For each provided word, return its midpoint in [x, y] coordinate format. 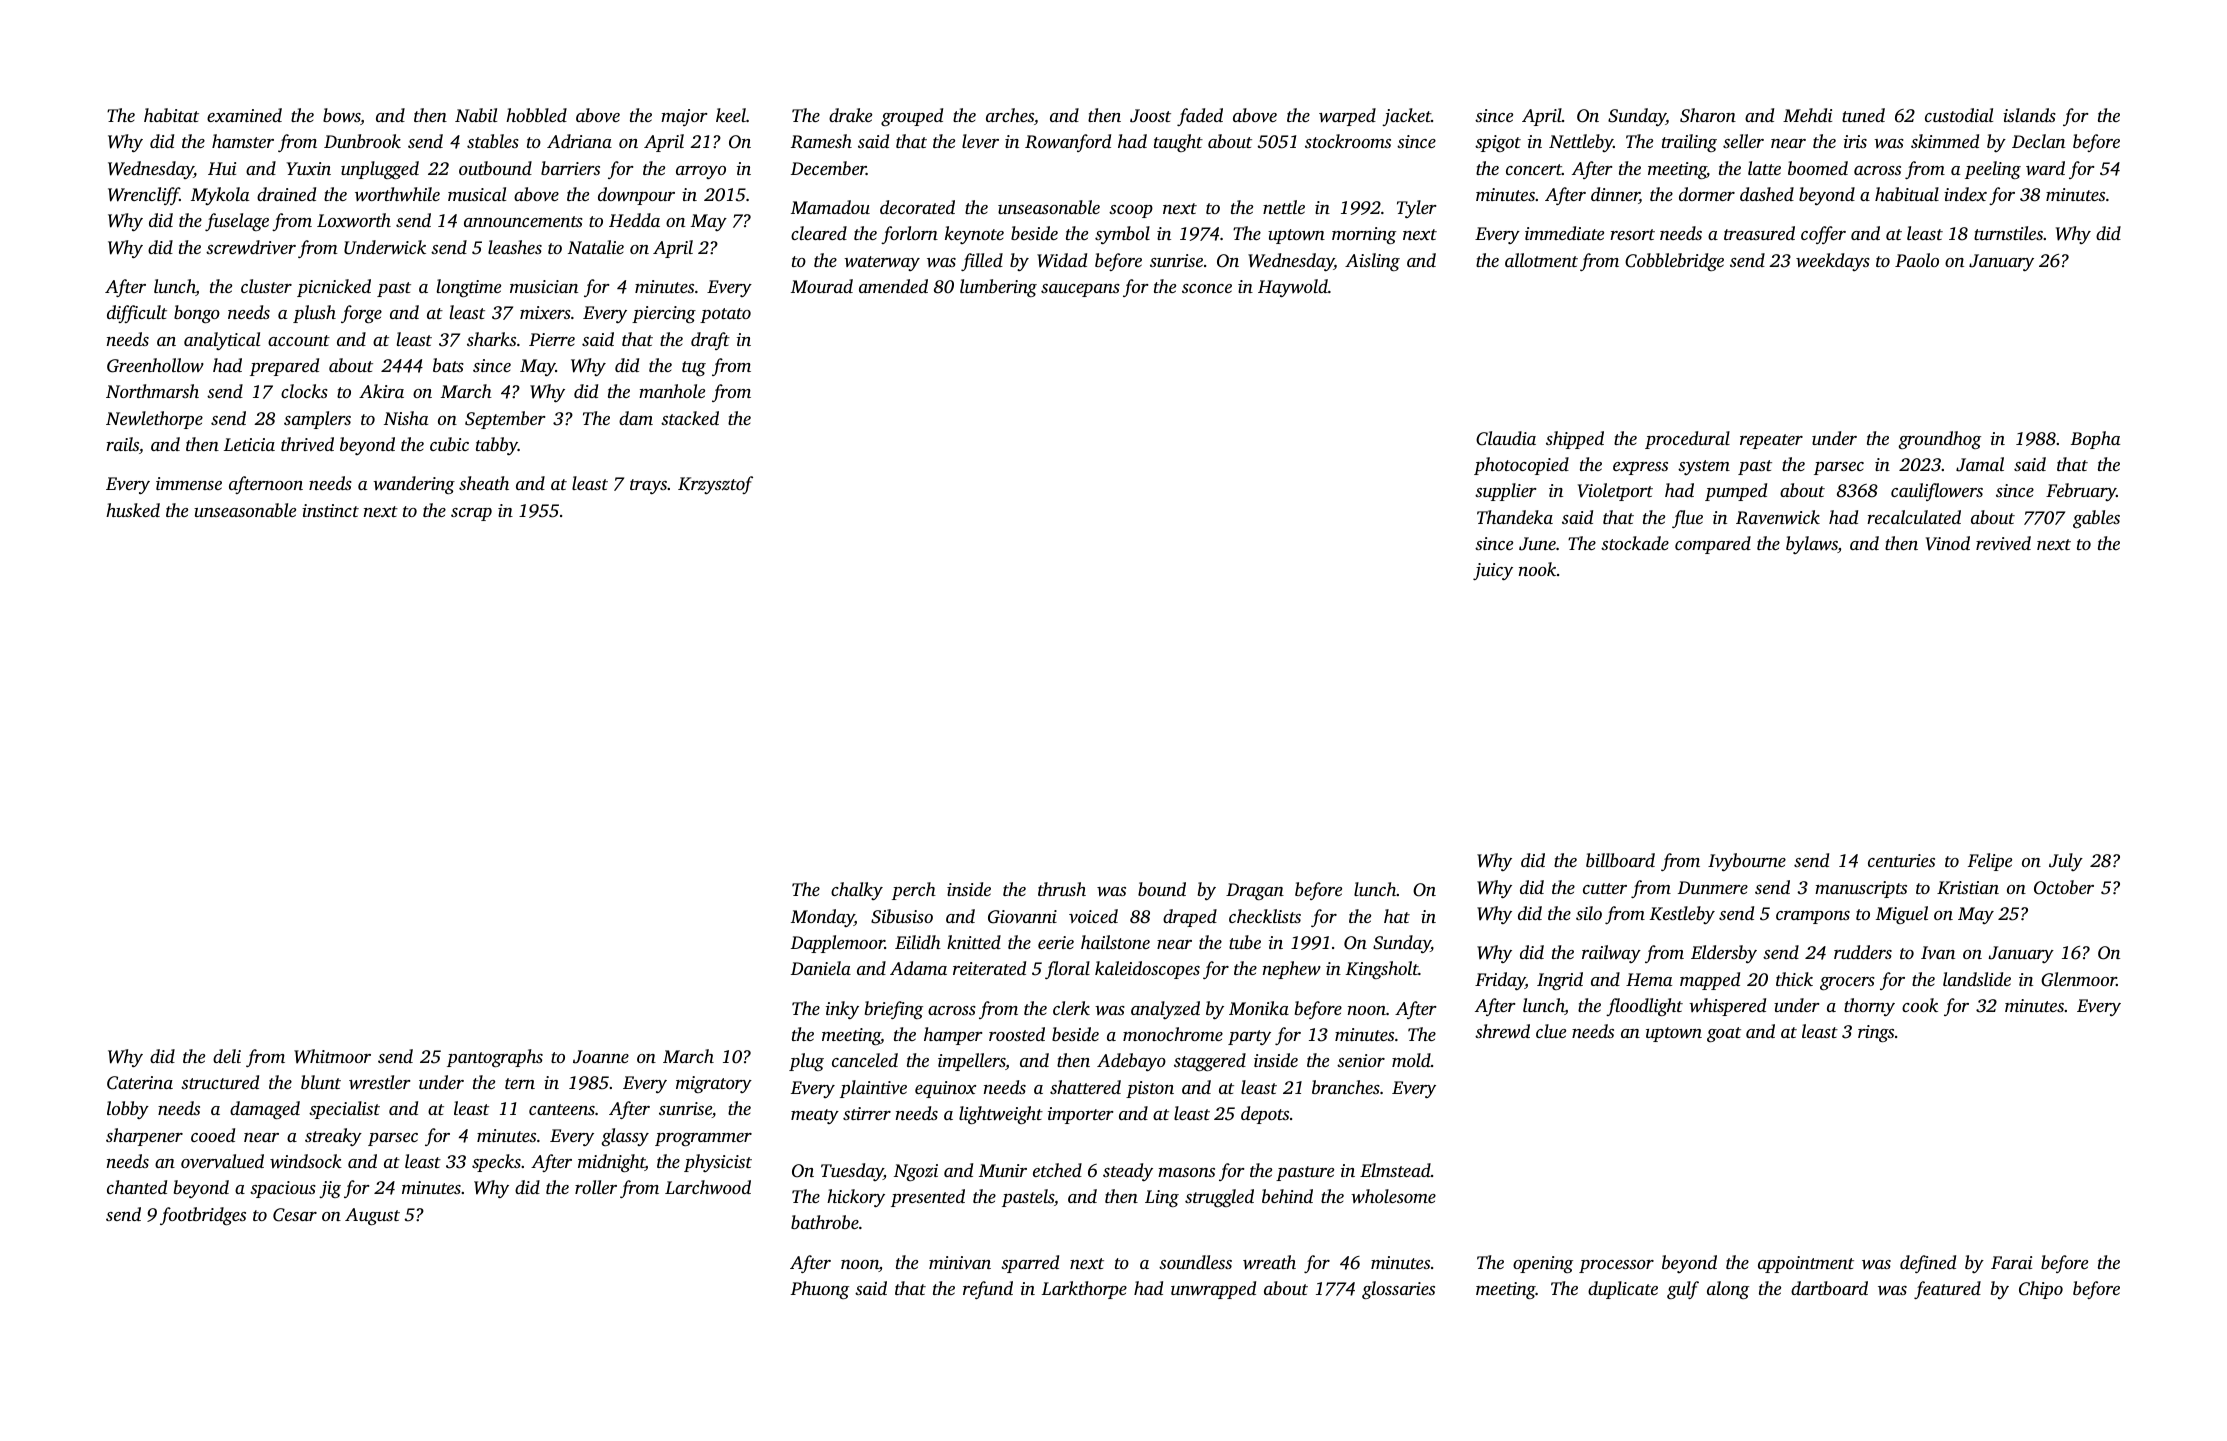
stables [493, 141]
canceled [865, 1060]
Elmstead [1395, 1170]
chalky [857, 891]
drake [850, 115]
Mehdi [1807, 115]
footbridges [203, 1216]
